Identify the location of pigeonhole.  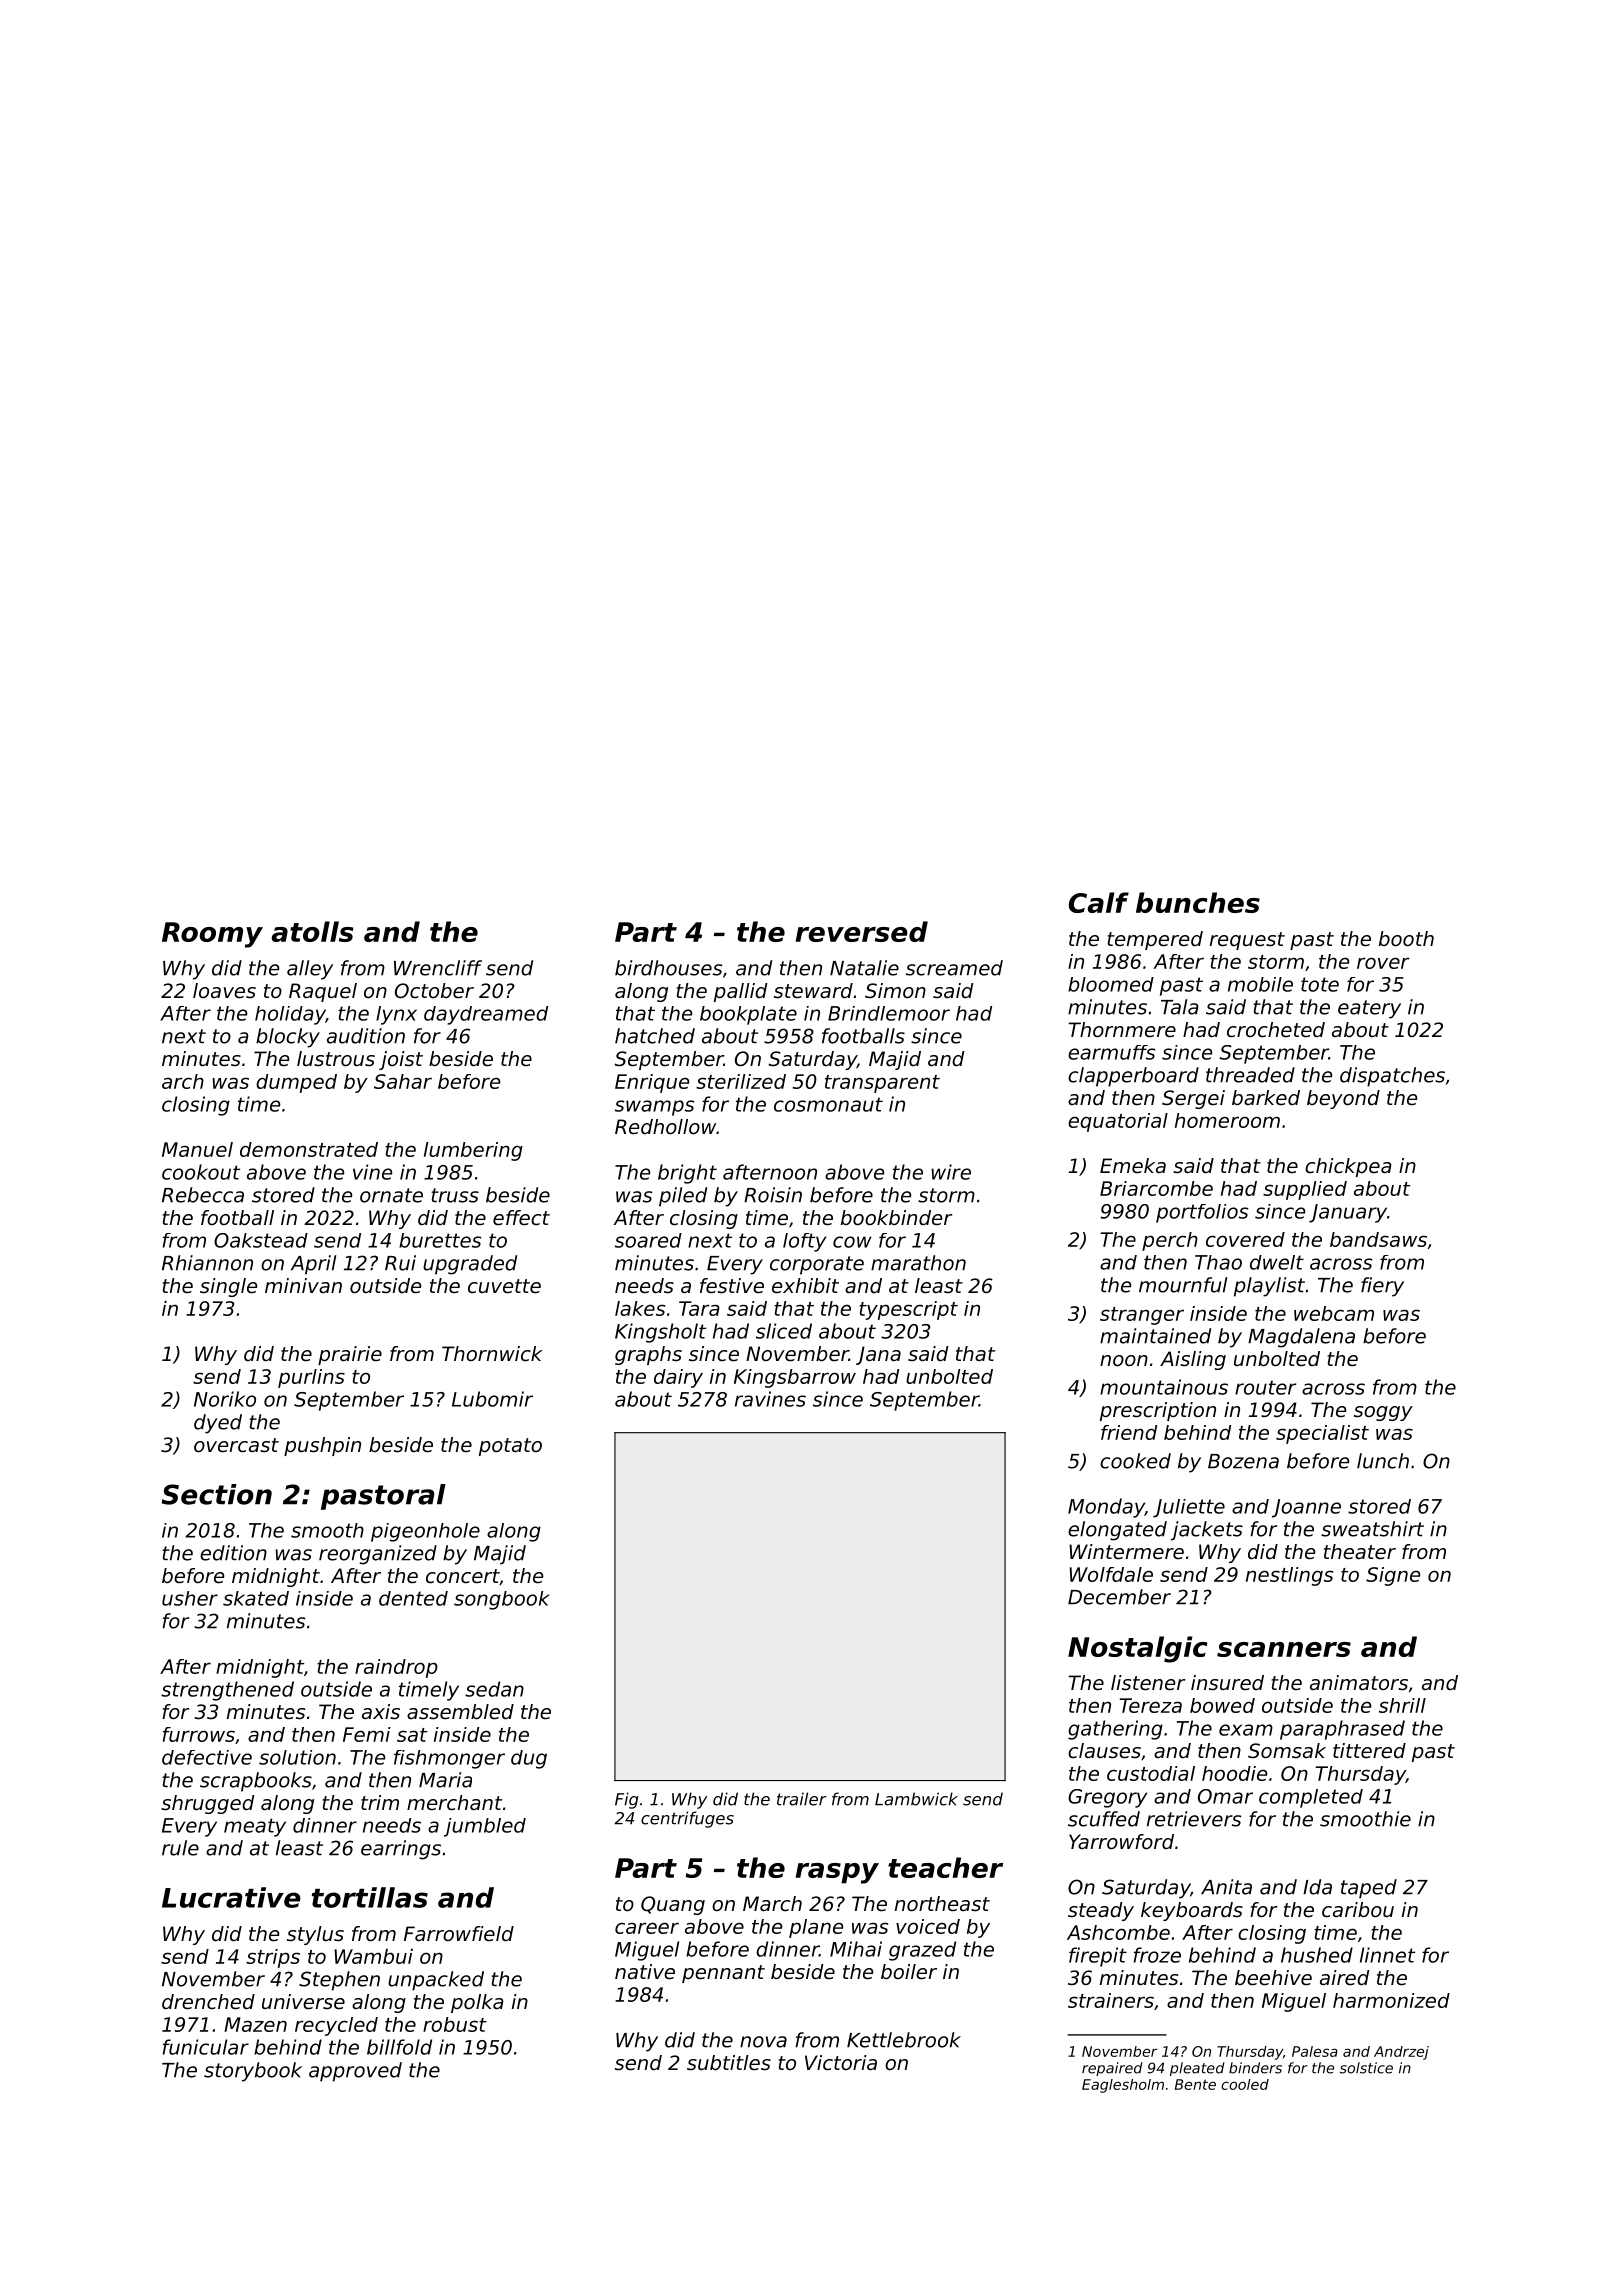
(425, 1532).
